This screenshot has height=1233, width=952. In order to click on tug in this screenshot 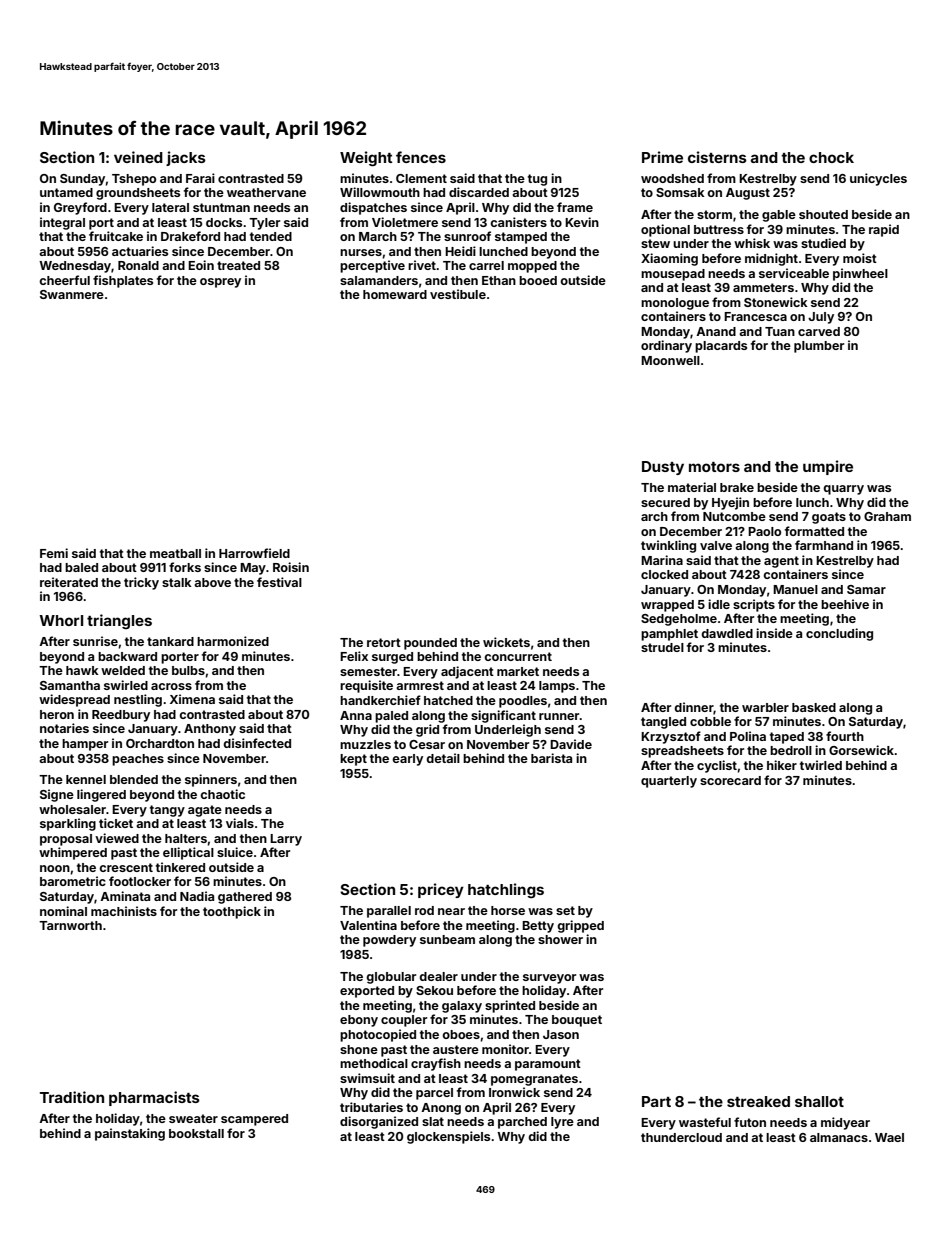, I will do `click(537, 180)`.
